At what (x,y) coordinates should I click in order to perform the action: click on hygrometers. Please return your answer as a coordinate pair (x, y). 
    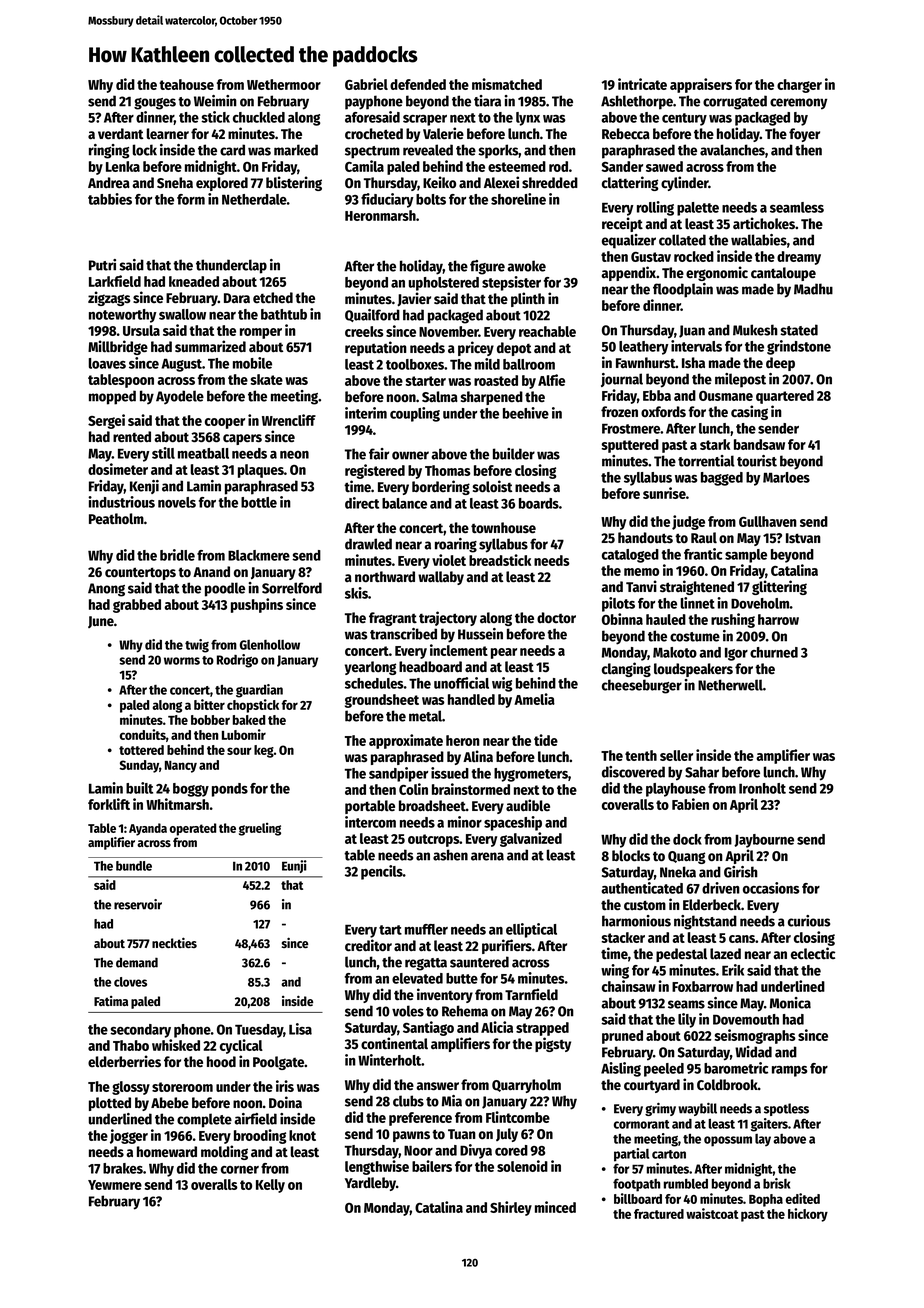
    Looking at the image, I should click on (531, 775).
